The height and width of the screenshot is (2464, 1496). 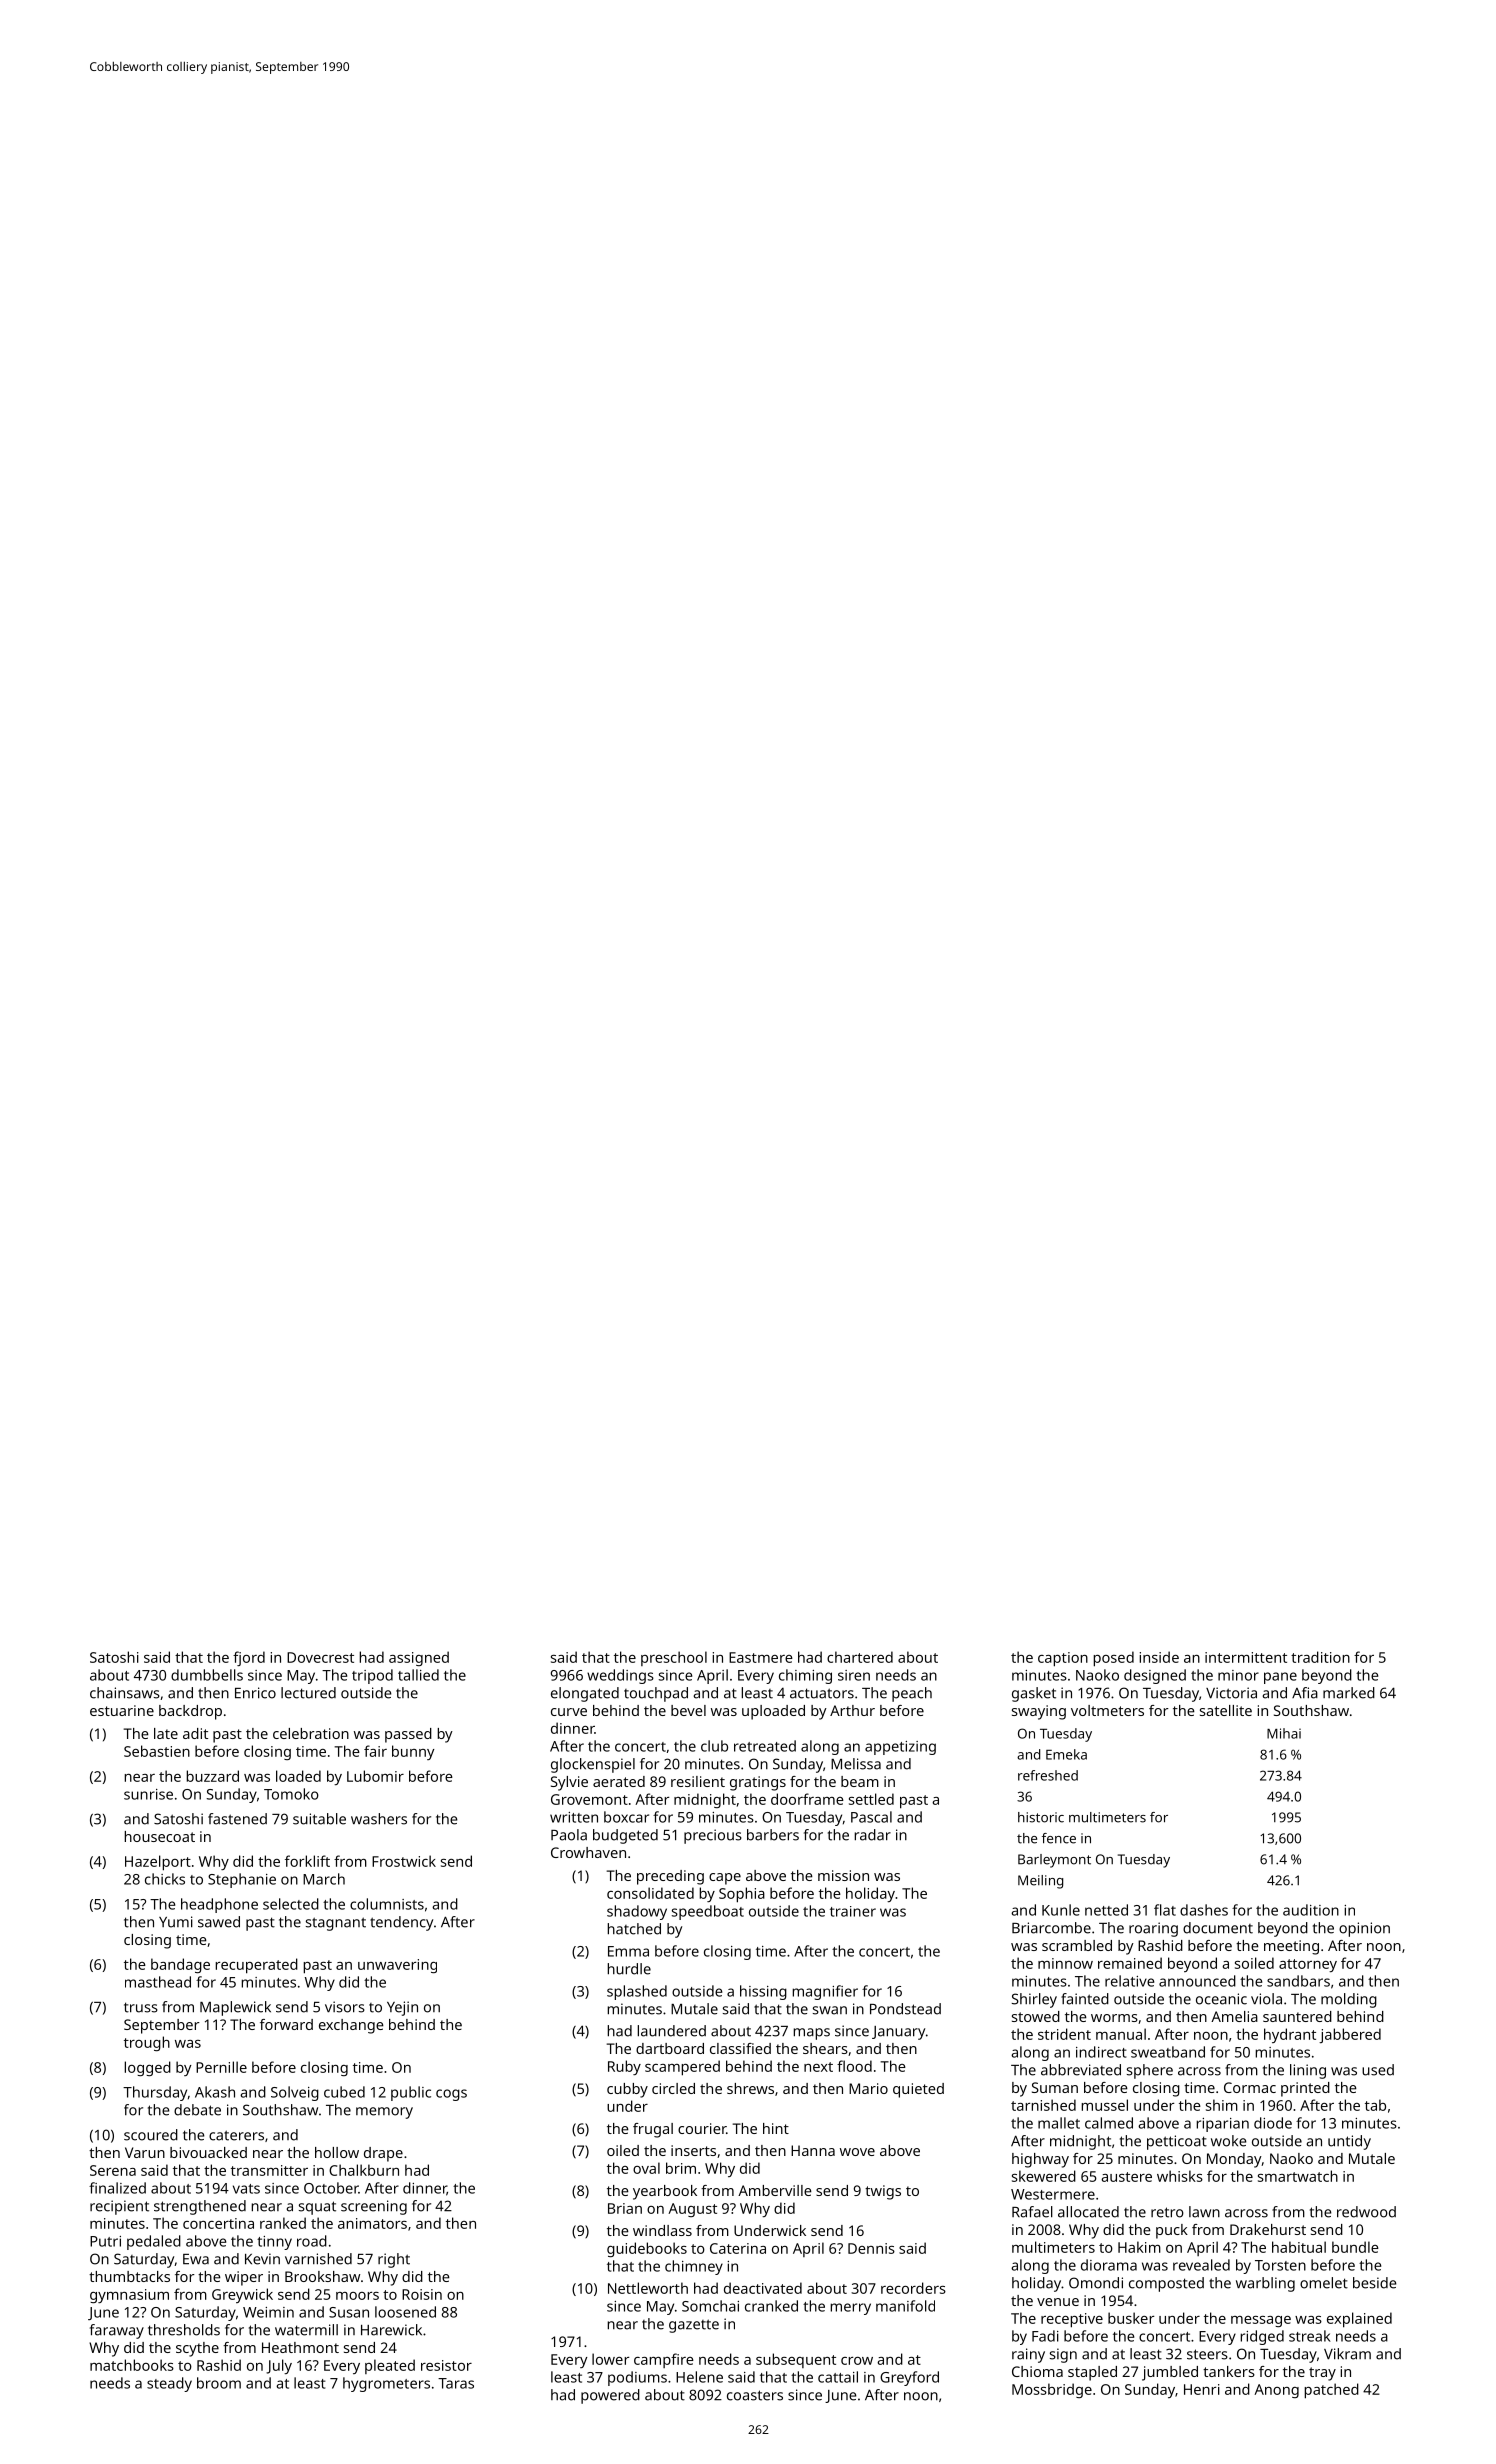 What do you see at coordinates (125, 1693) in the screenshot?
I see `chainsaws` at bounding box center [125, 1693].
